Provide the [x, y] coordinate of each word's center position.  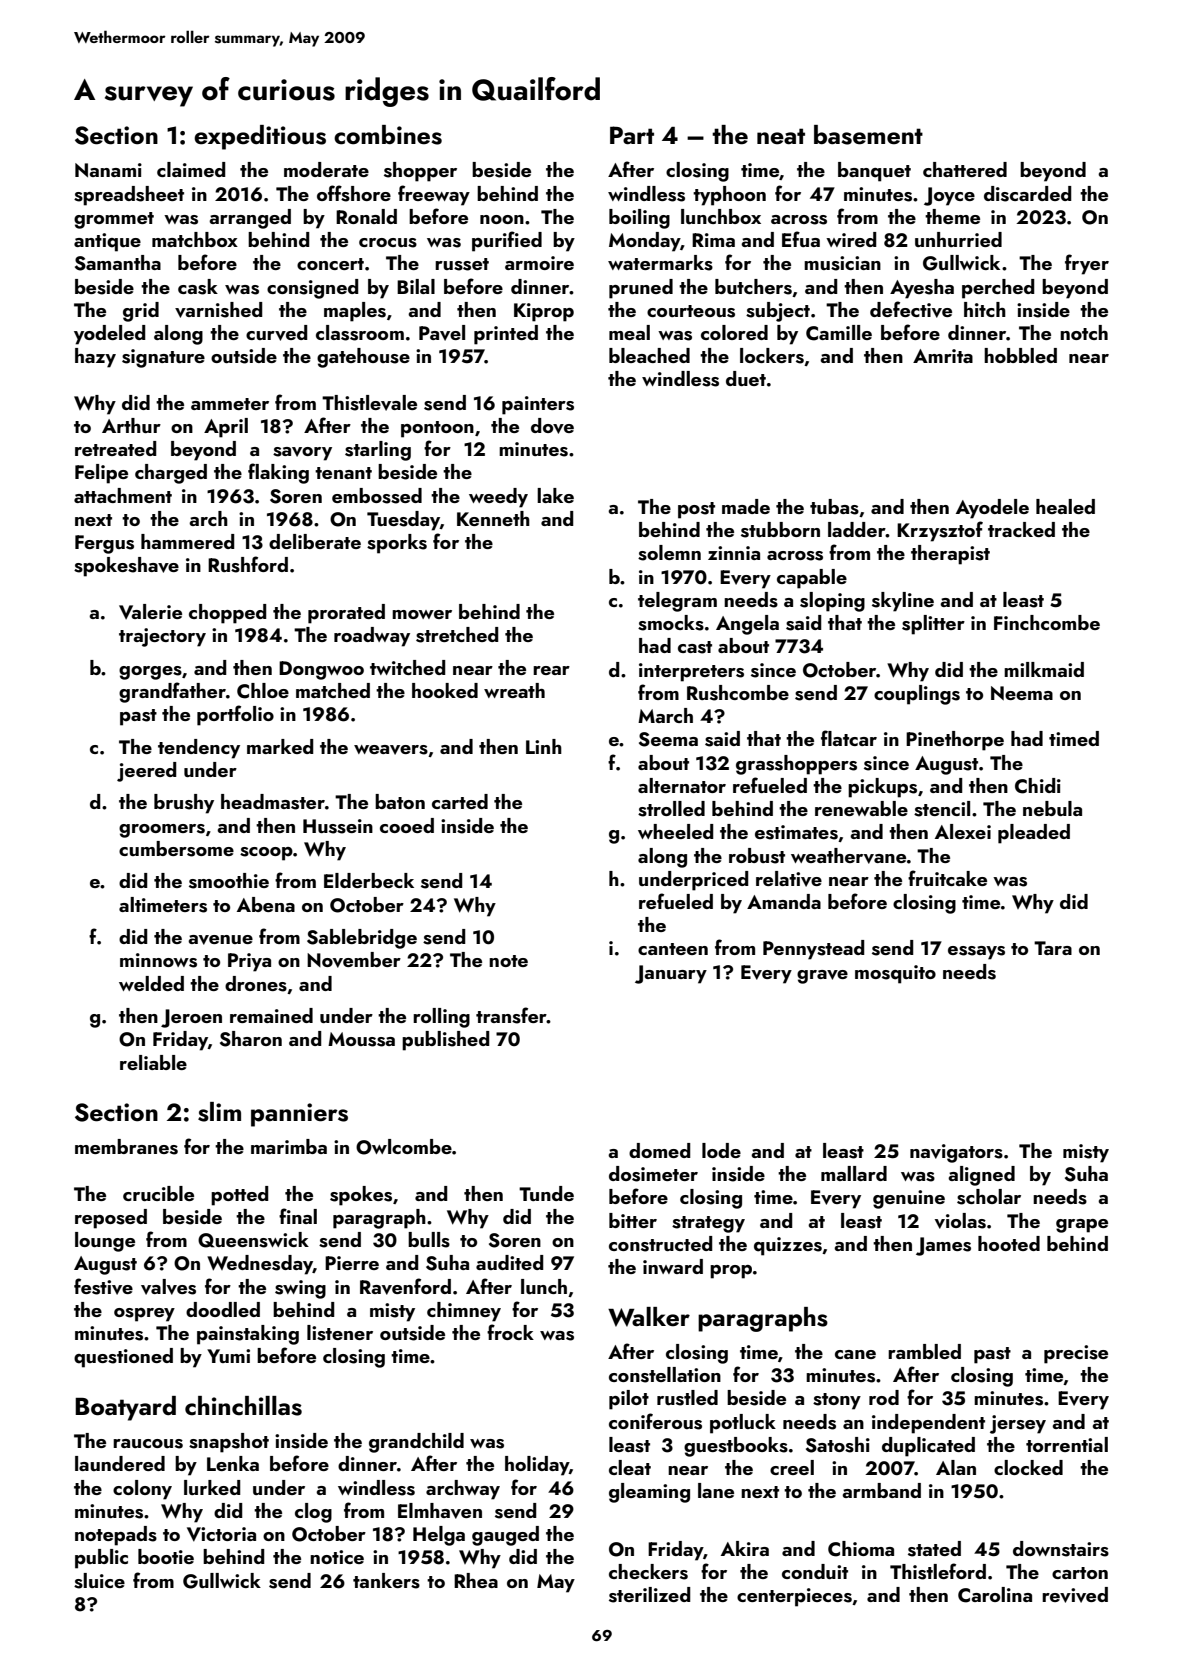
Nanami [108, 170]
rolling [441, 1018]
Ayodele [992, 509]
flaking [278, 473]
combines [388, 135]
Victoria [221, 1534]
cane [855, 1354]
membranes [126, 1147]
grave [822, 977]
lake [555, 495]
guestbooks [736, 1447]
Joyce [949, 196]
